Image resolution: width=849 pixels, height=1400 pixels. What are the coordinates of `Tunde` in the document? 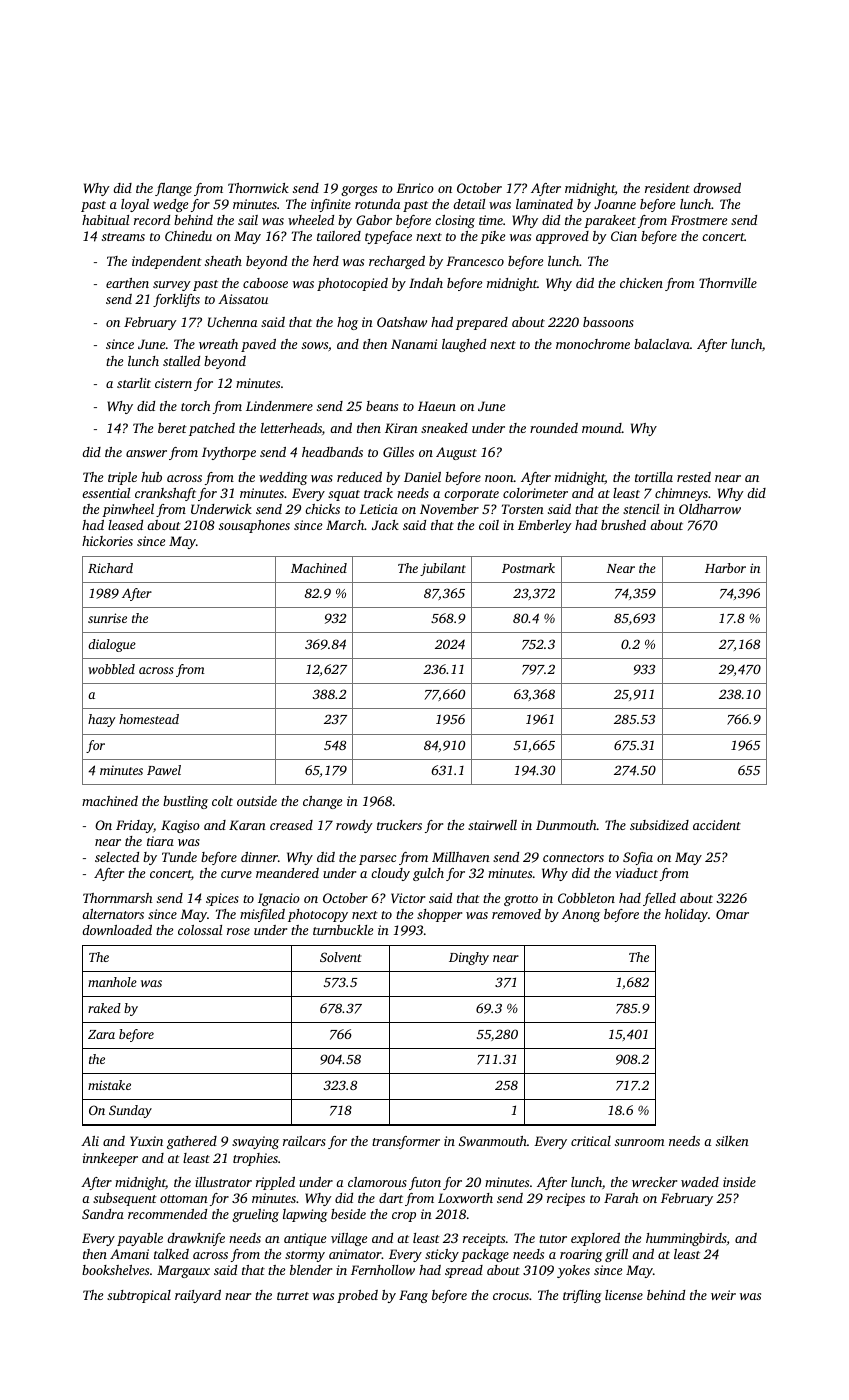 It's located at (179, 857).
